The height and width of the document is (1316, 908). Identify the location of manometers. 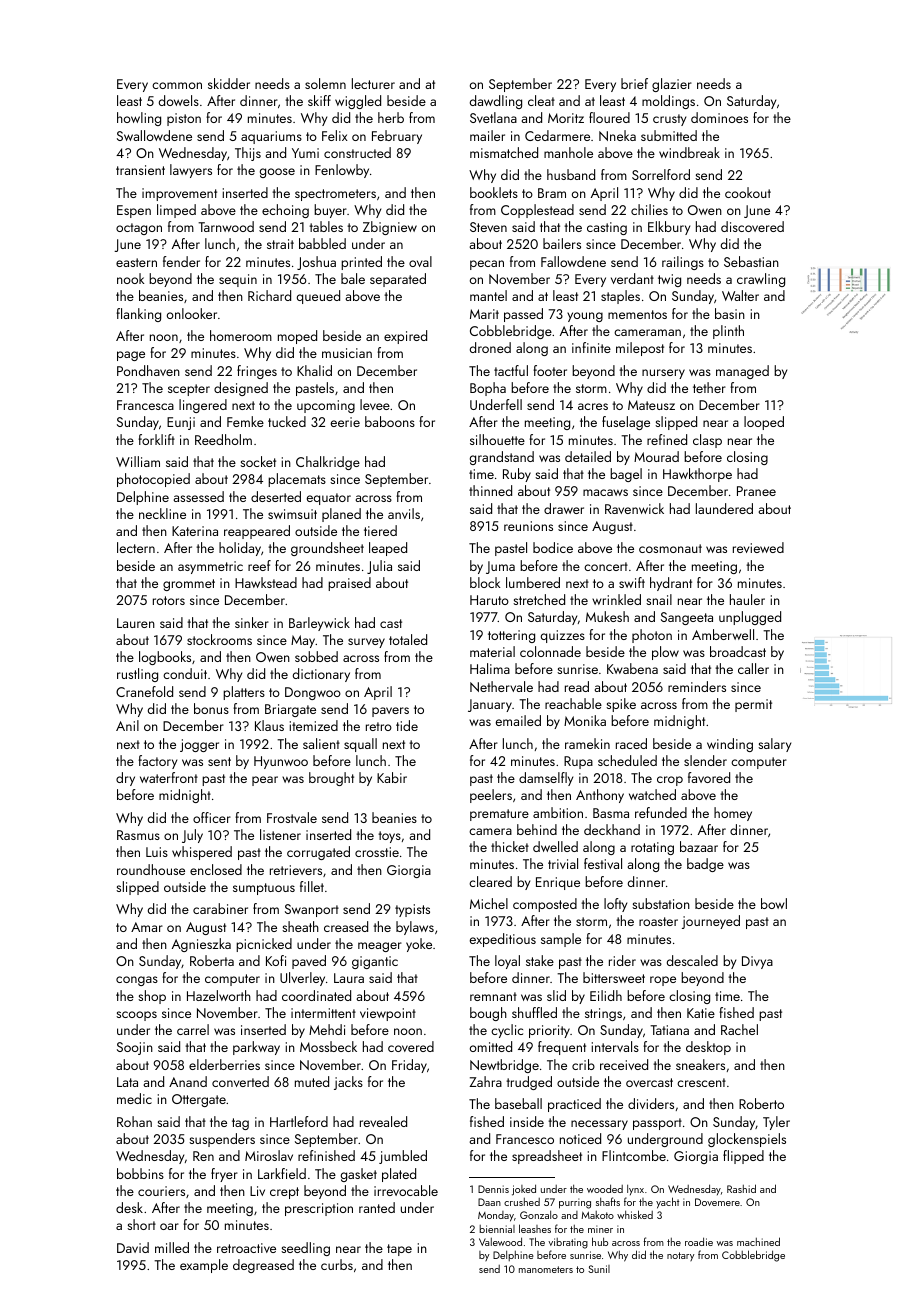
(546, 1269).
